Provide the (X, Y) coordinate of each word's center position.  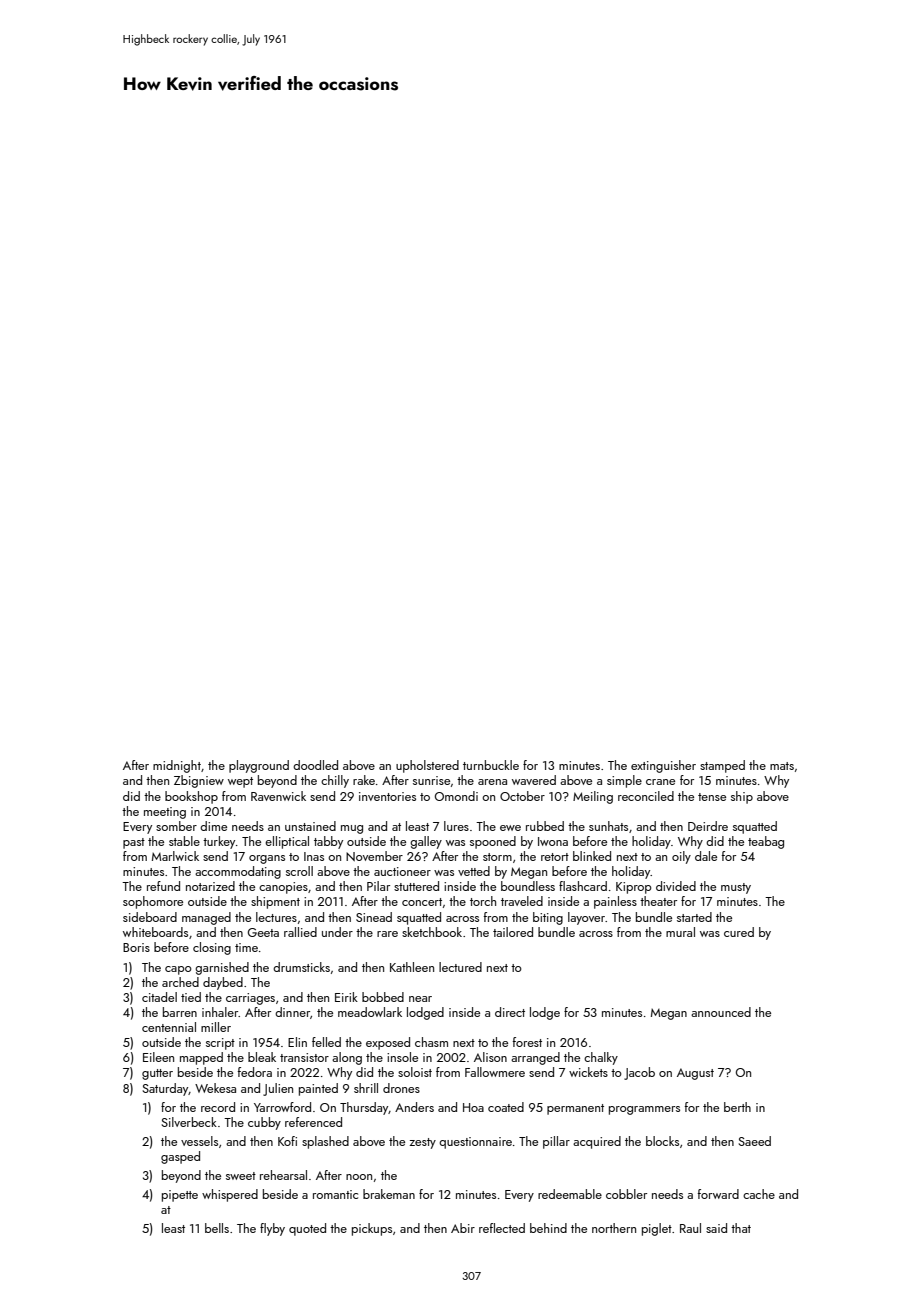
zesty (423, 1143)
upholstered (427, 766)
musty (736, 888)
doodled (315, 765)
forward (718, 1194)
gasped (180, 1157)
